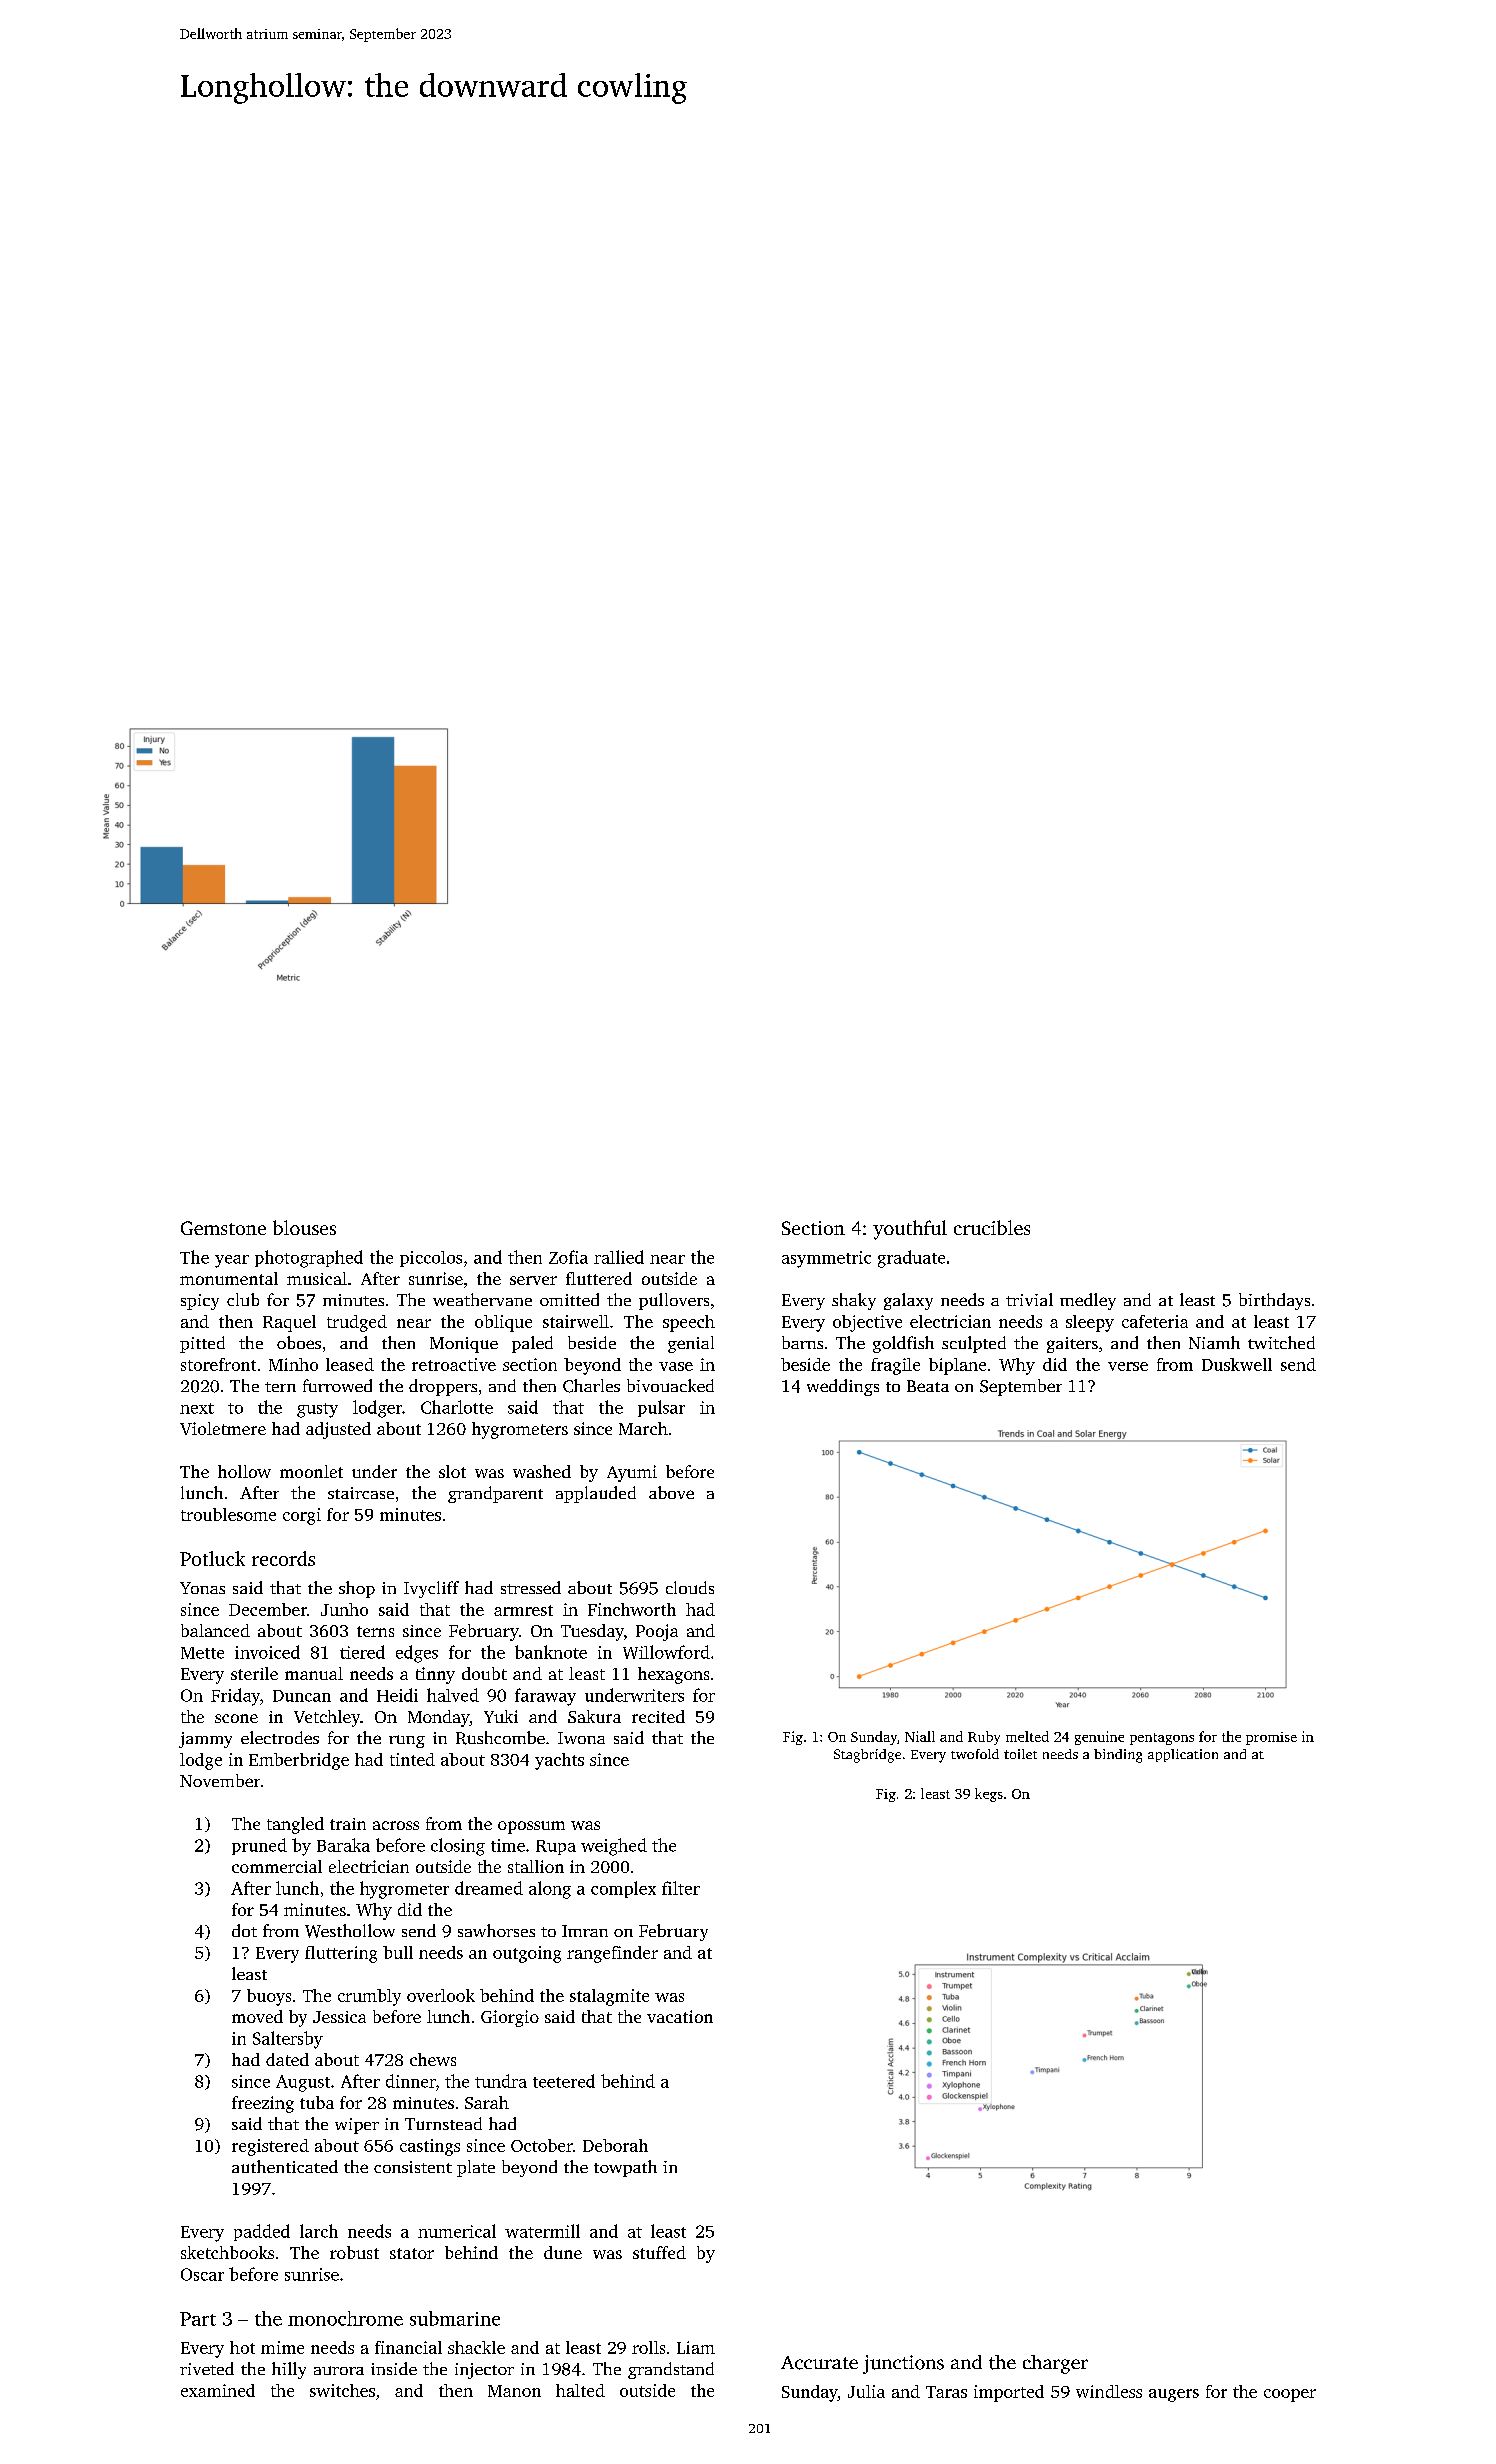 This screenshot has height=2464, width=1496. I want to click on examined, so click(218, 2390).
